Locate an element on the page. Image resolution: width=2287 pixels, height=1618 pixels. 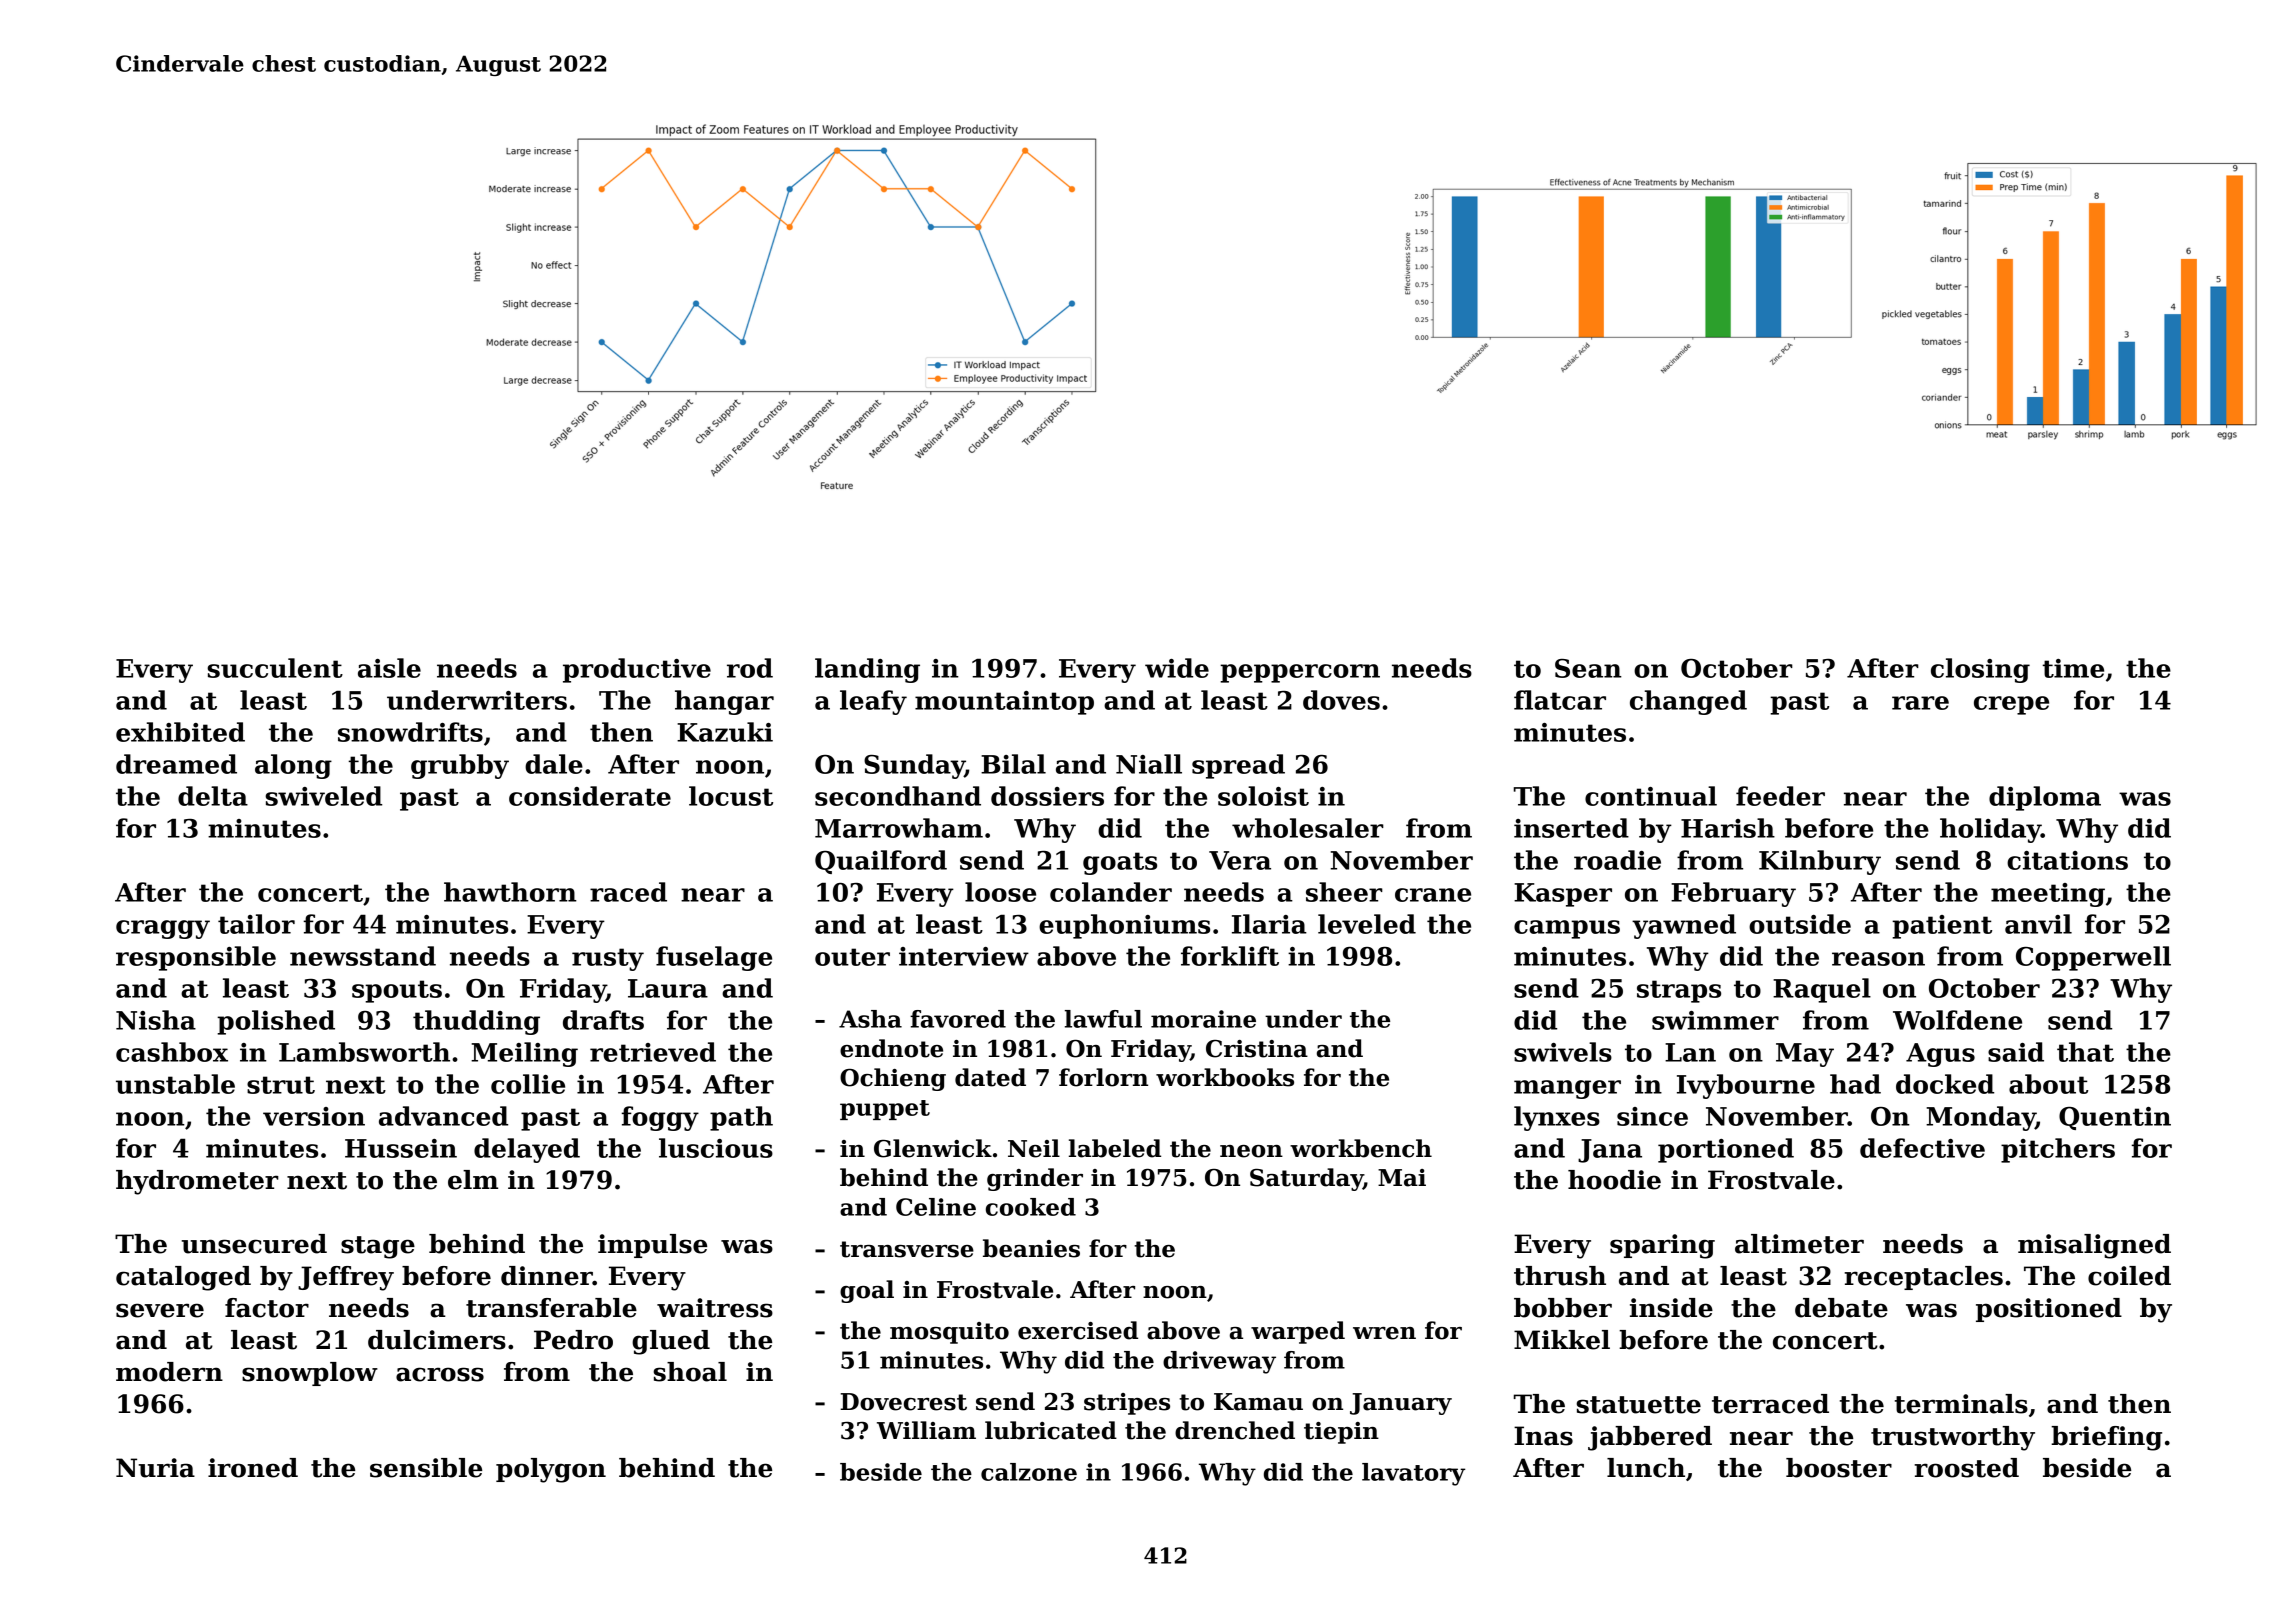
polygon is located at coordinates (551, 1470).
